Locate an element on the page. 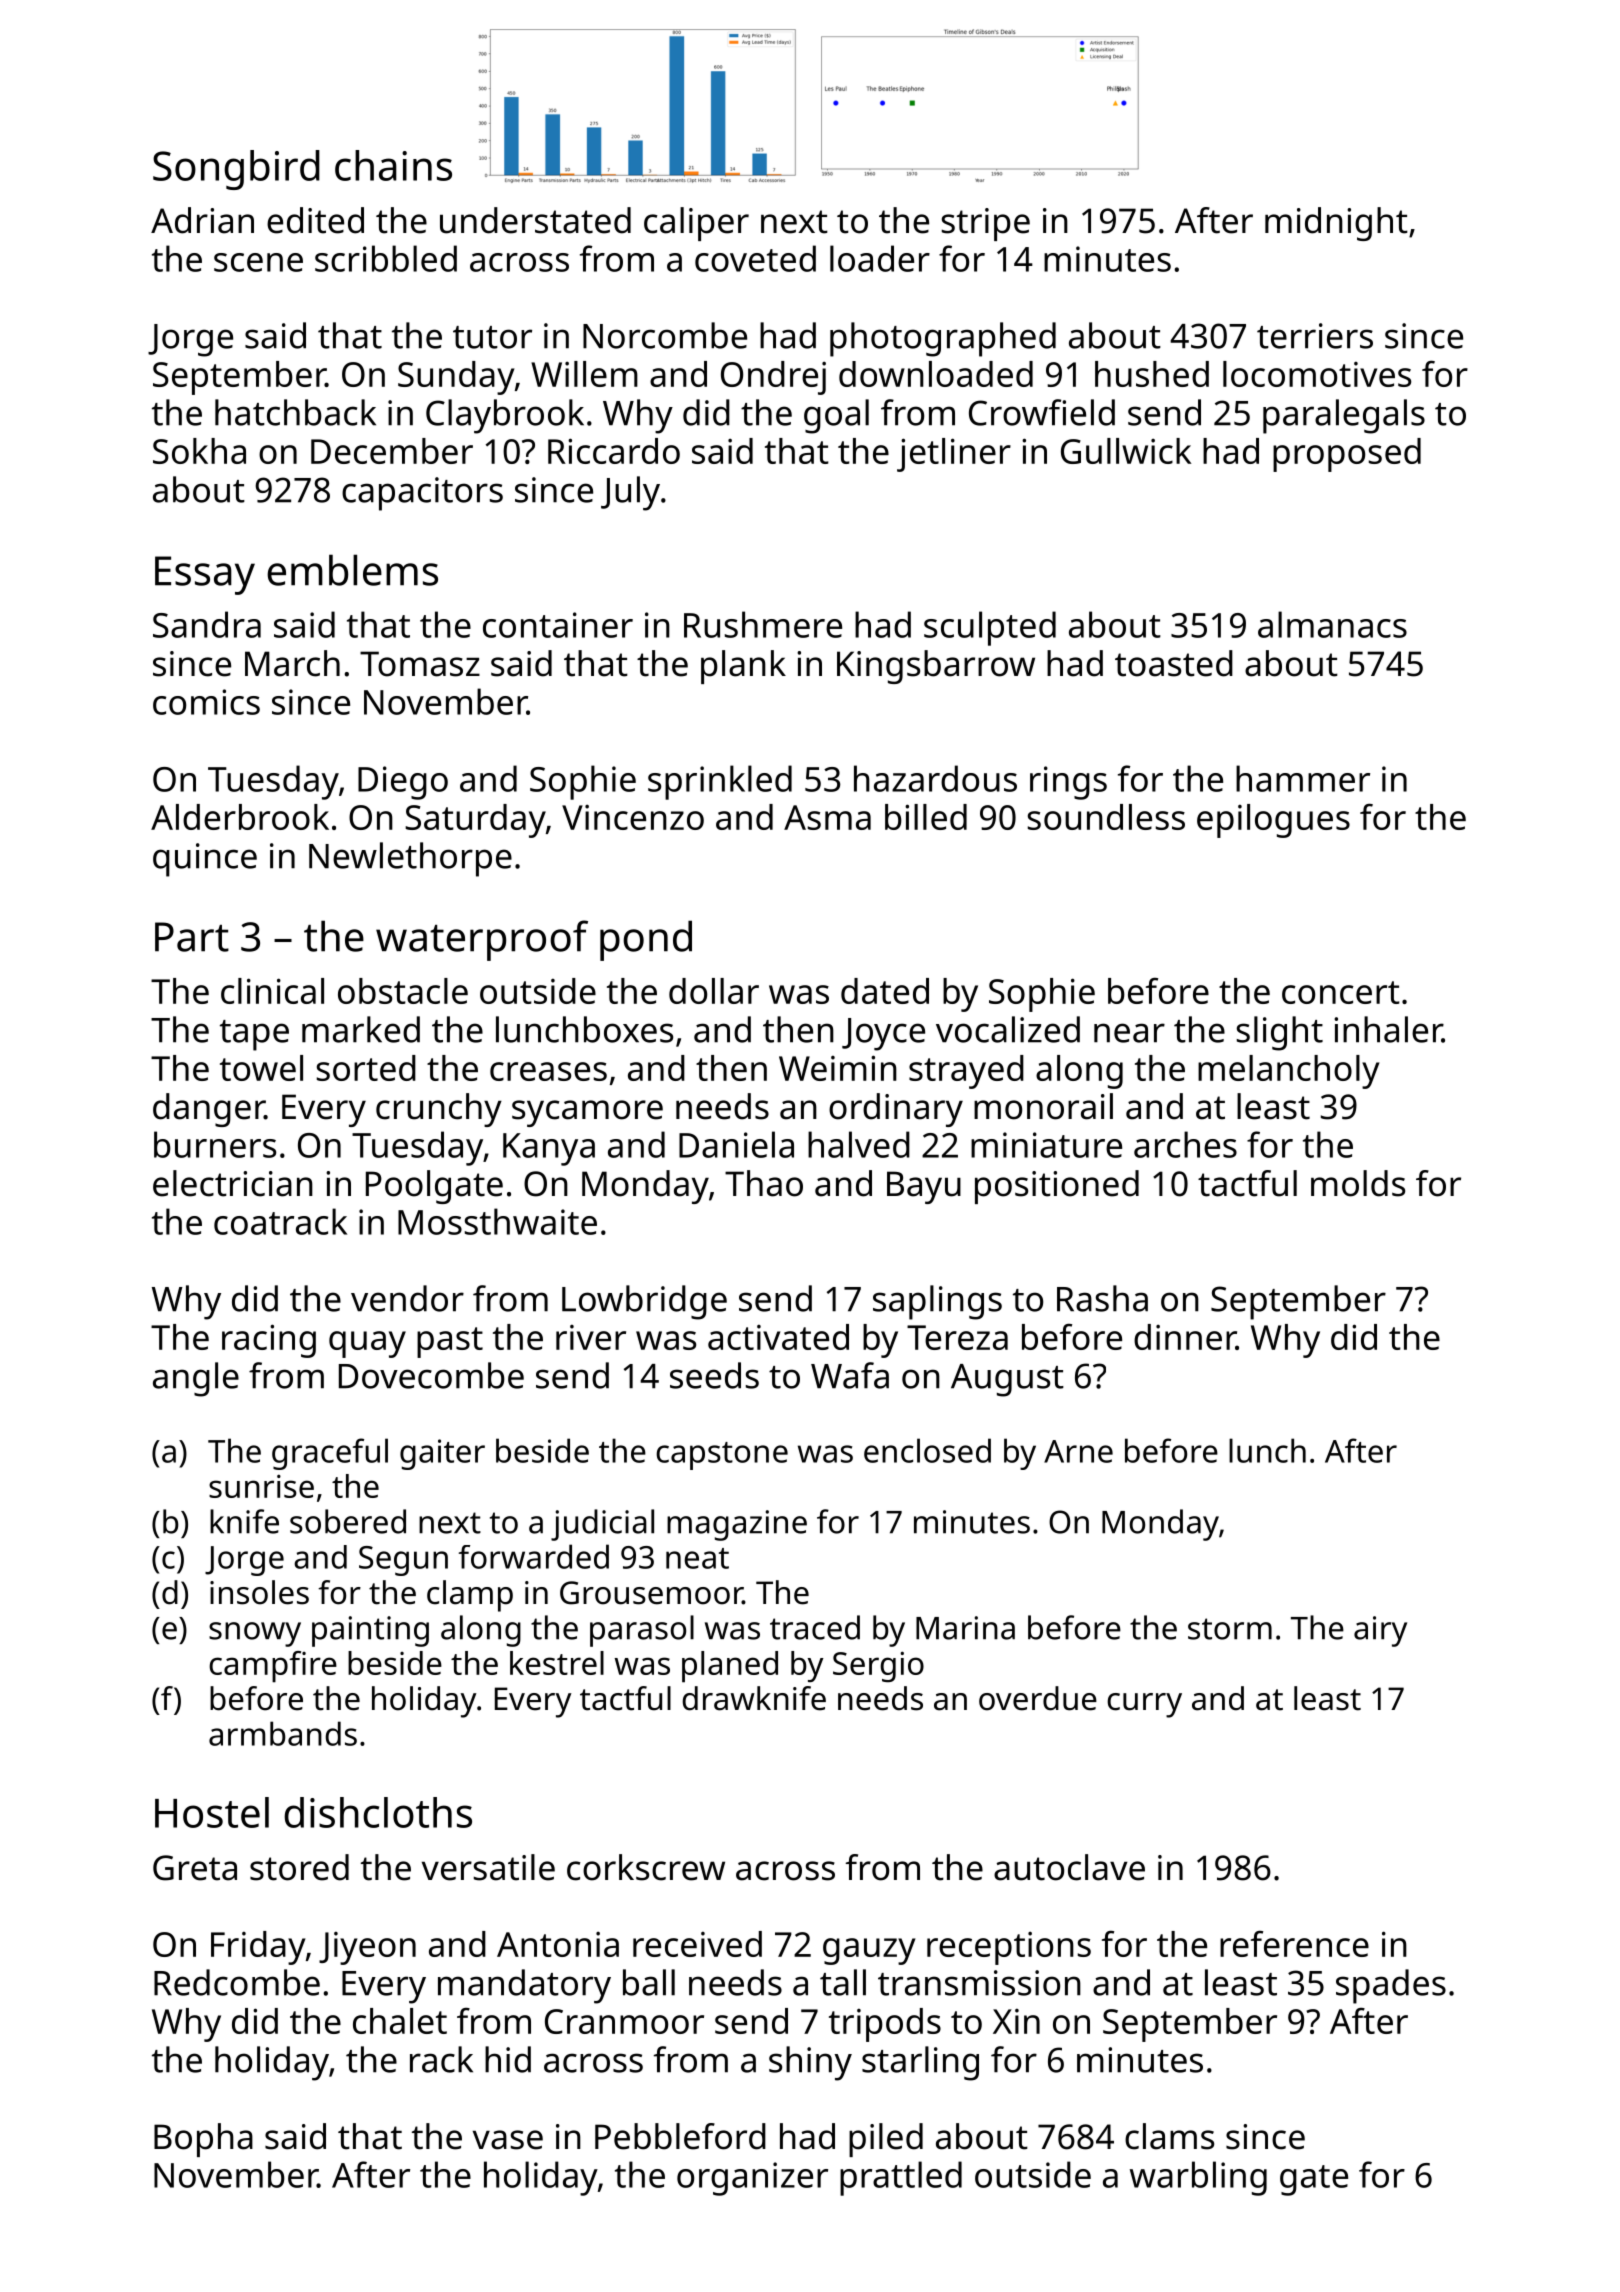  midnight is located at coordinates (1336, 224).
